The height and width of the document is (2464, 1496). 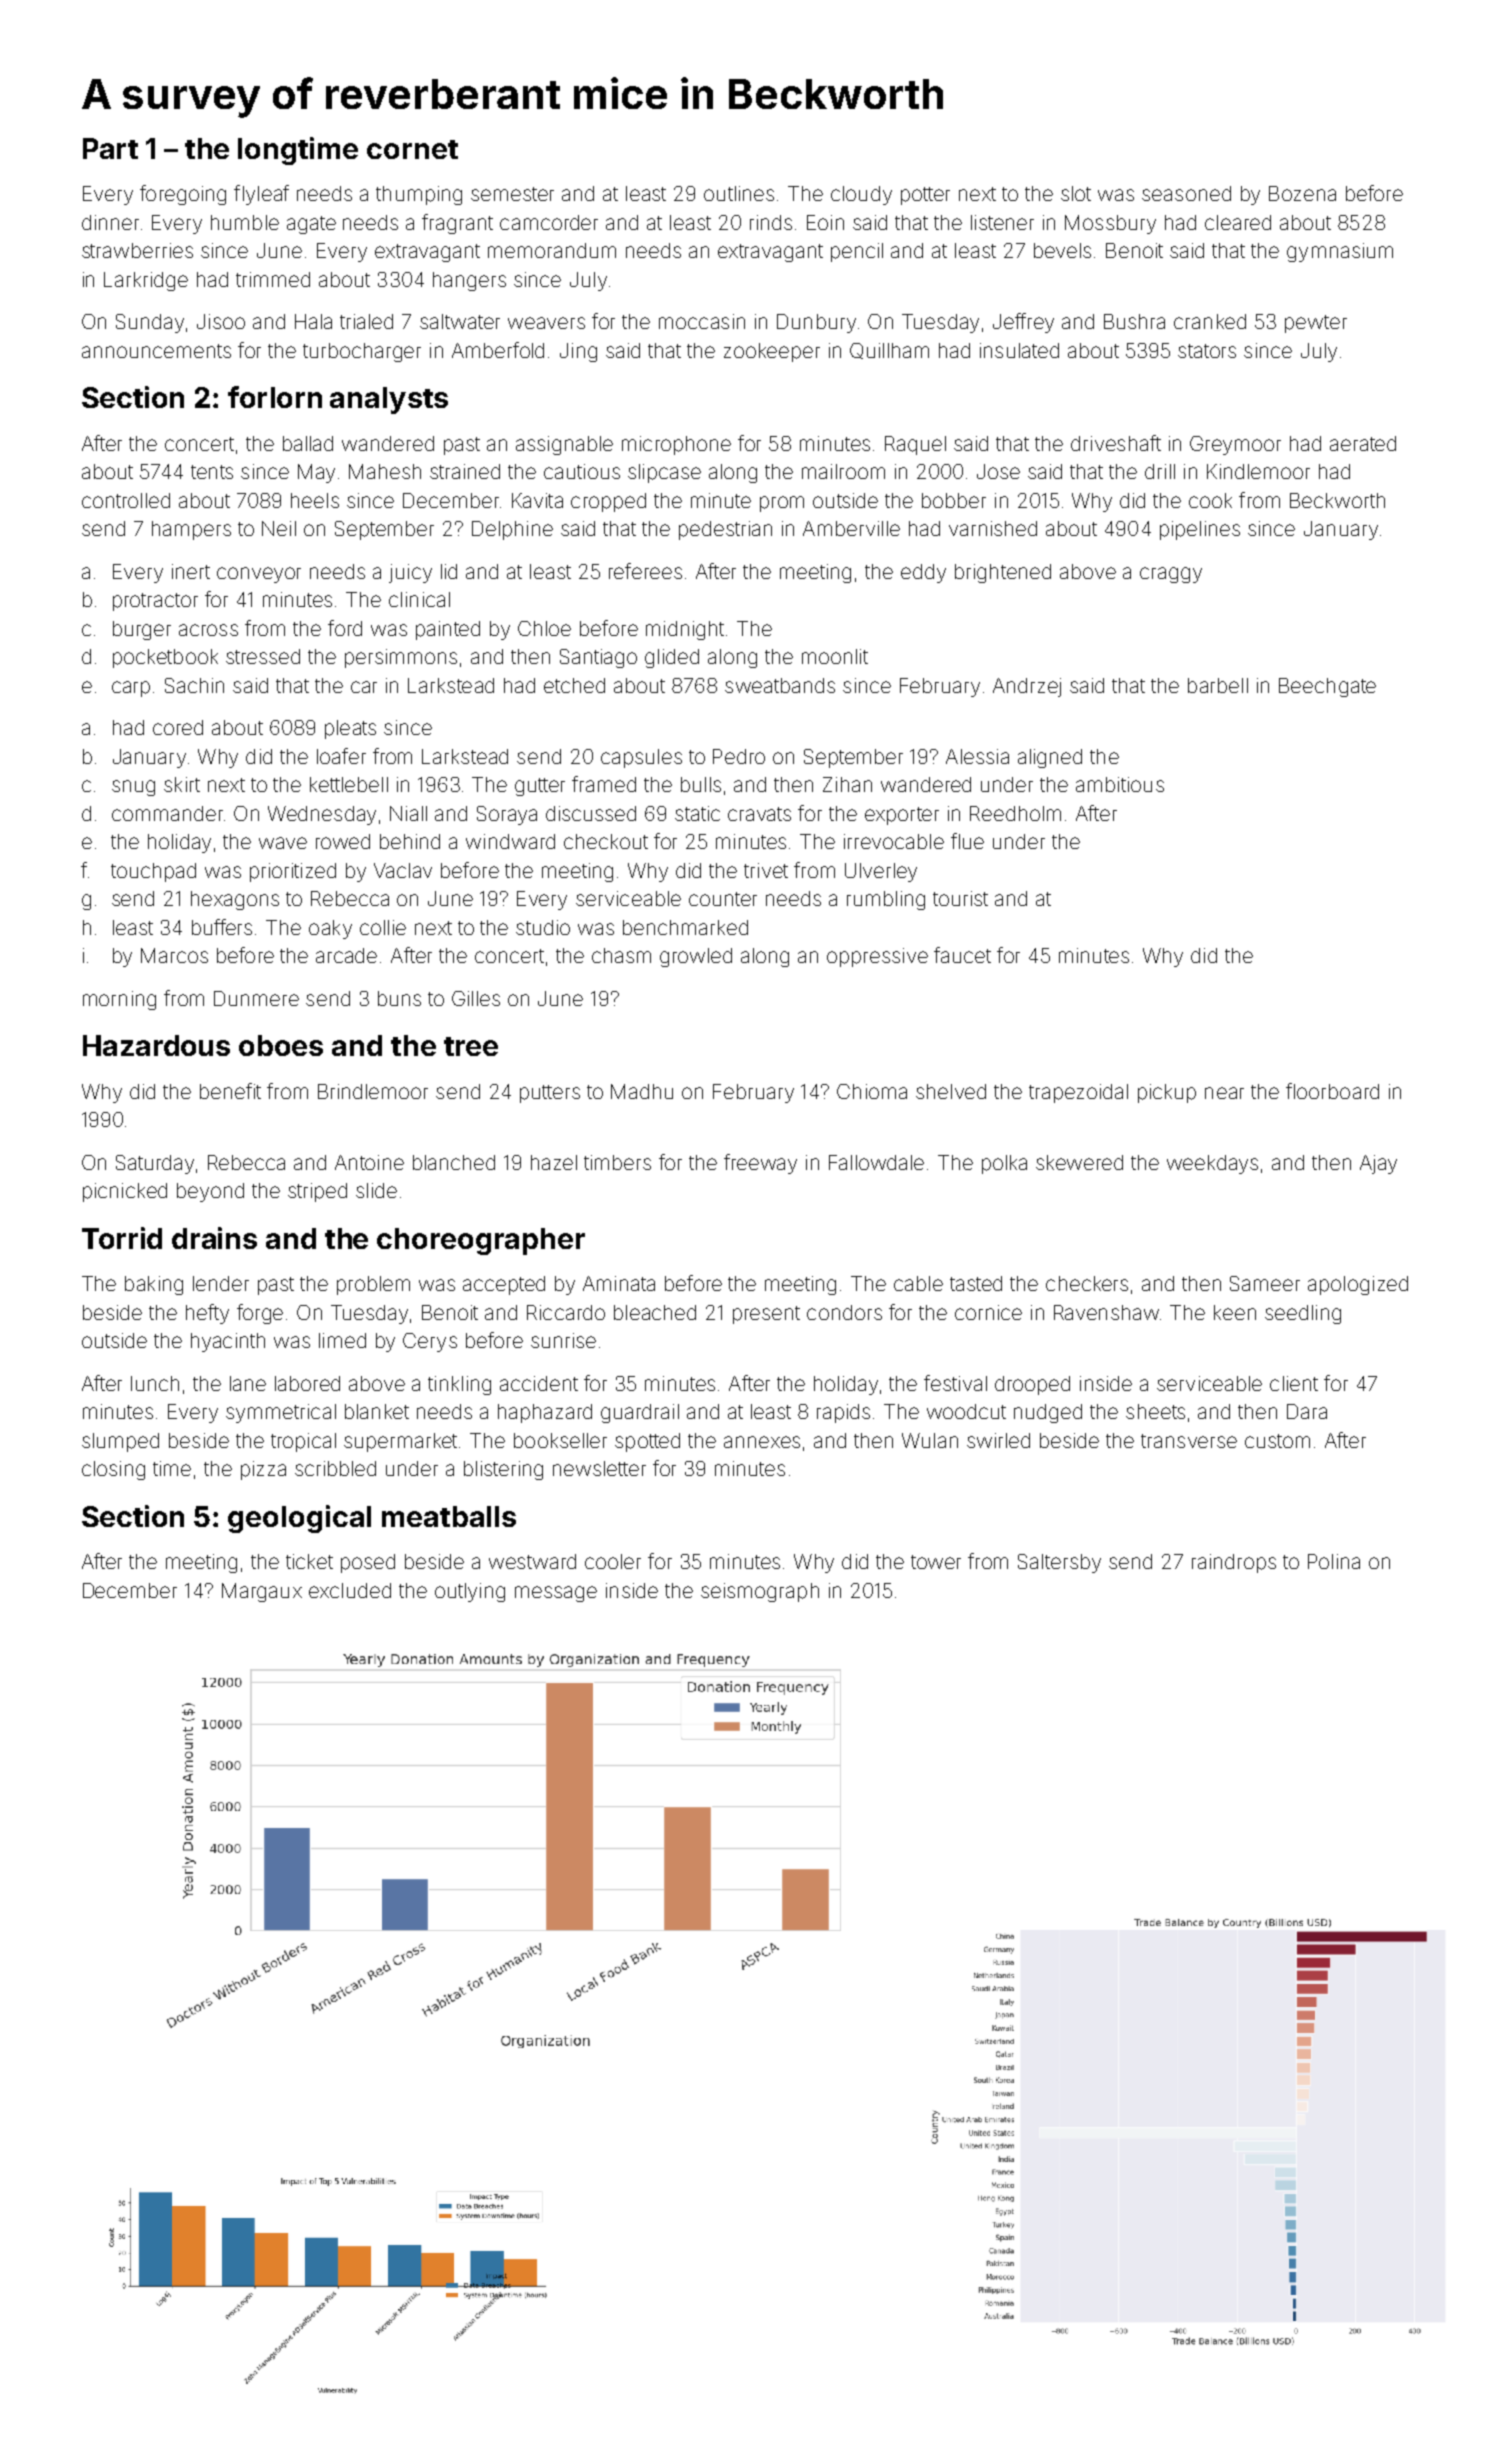 What do you see at coordinates (1302, 193) in the document?
I see `Bozena` at bounding box center [1302, 193].
